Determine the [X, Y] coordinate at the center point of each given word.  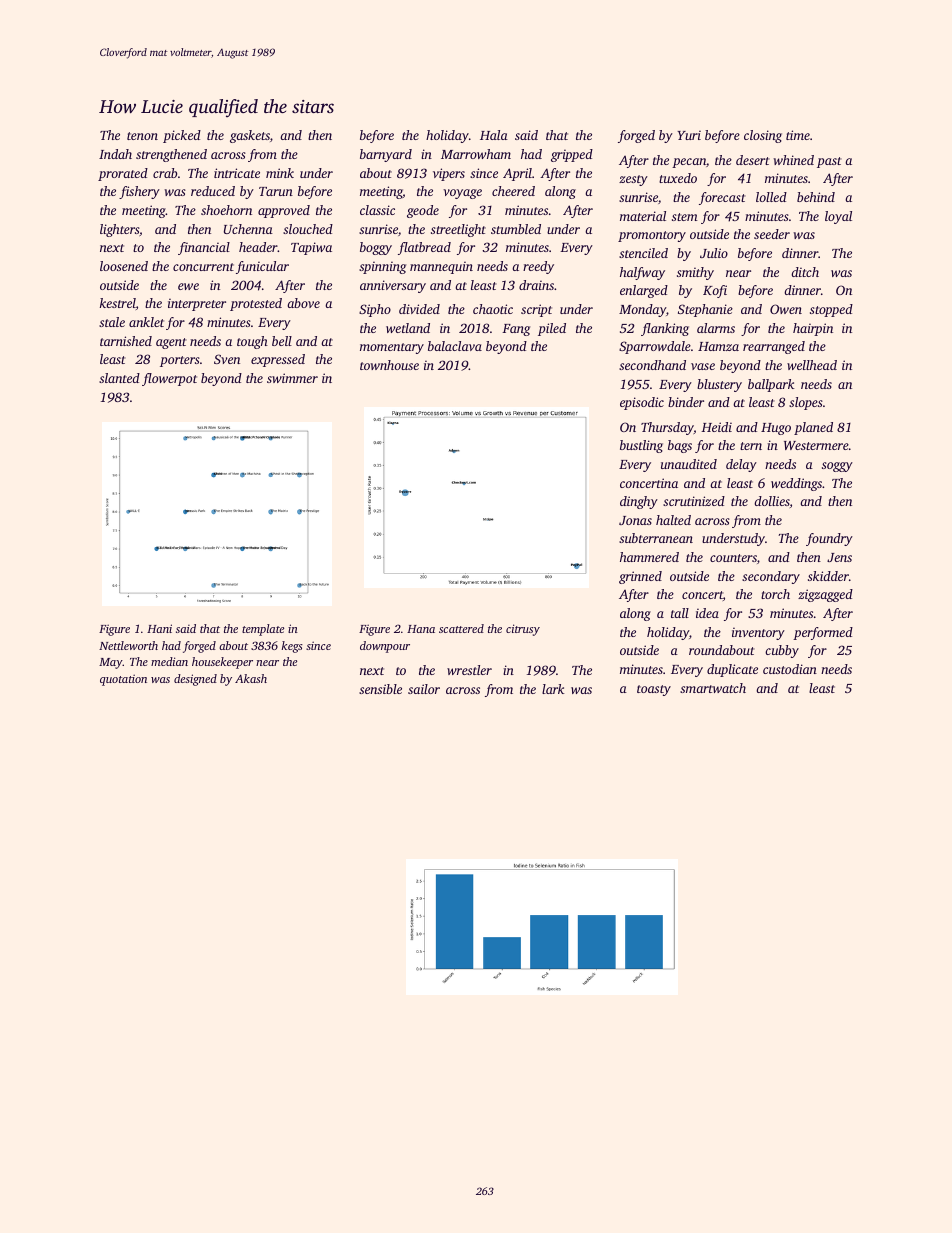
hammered [649, 557]
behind [816, 197]
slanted [119, 378]
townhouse [389, 365]
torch [775, 594]
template [263, 630]
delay [741, 465]
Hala [494, 135]
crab [165, 173]
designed [195, 680]
